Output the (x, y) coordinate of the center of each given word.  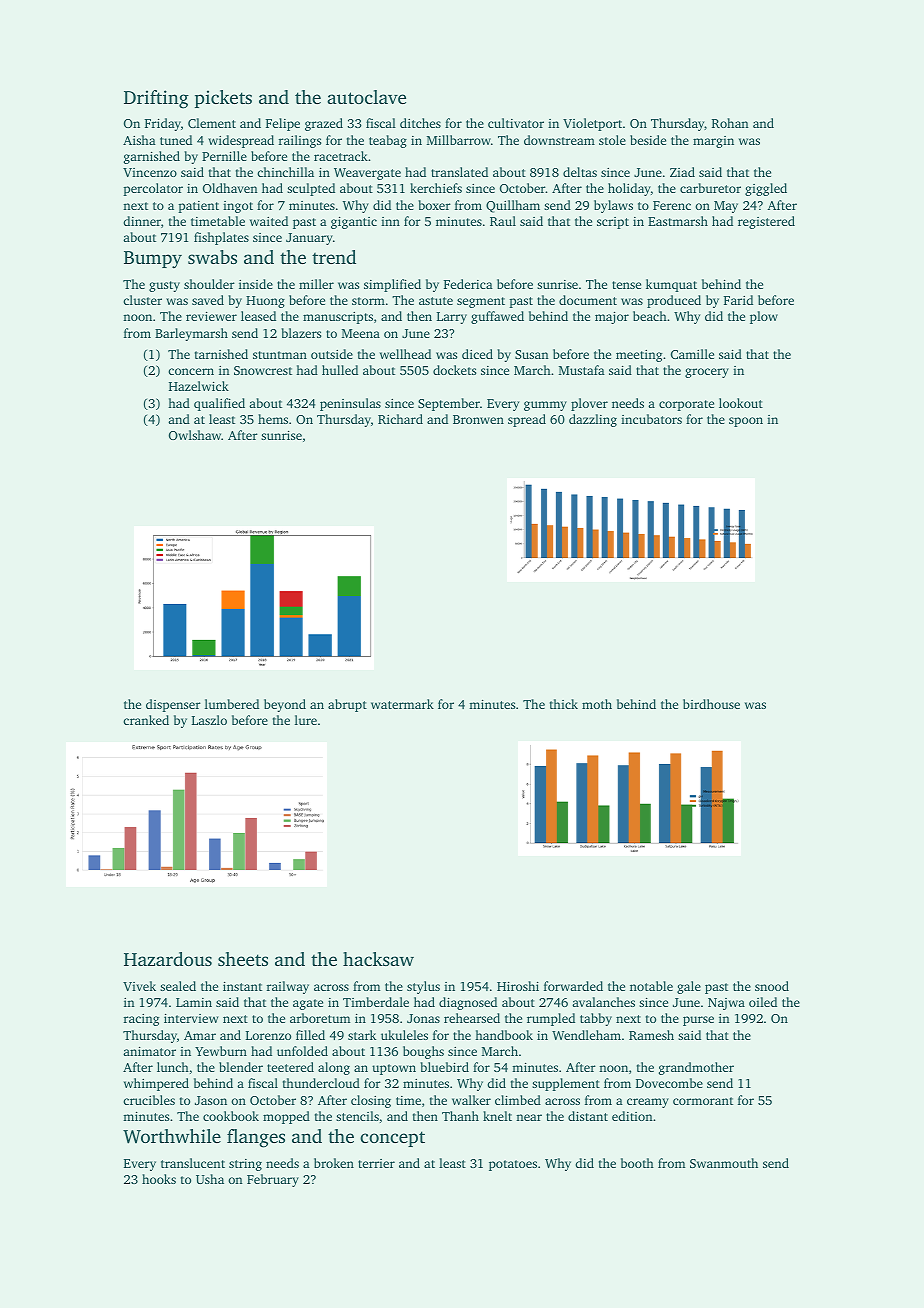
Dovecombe (669, 1083)
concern (191, 371)
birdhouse (711, 704)
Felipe (282, 124)
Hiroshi (518, 986)
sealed (178, 986)
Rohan (730, 123)
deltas (580, 172)
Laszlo (209, 720)
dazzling (593, 420)
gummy (545, 406)
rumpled (551, 1019)
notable (651, 986)
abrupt (347, 705)
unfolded (302, 1051)
